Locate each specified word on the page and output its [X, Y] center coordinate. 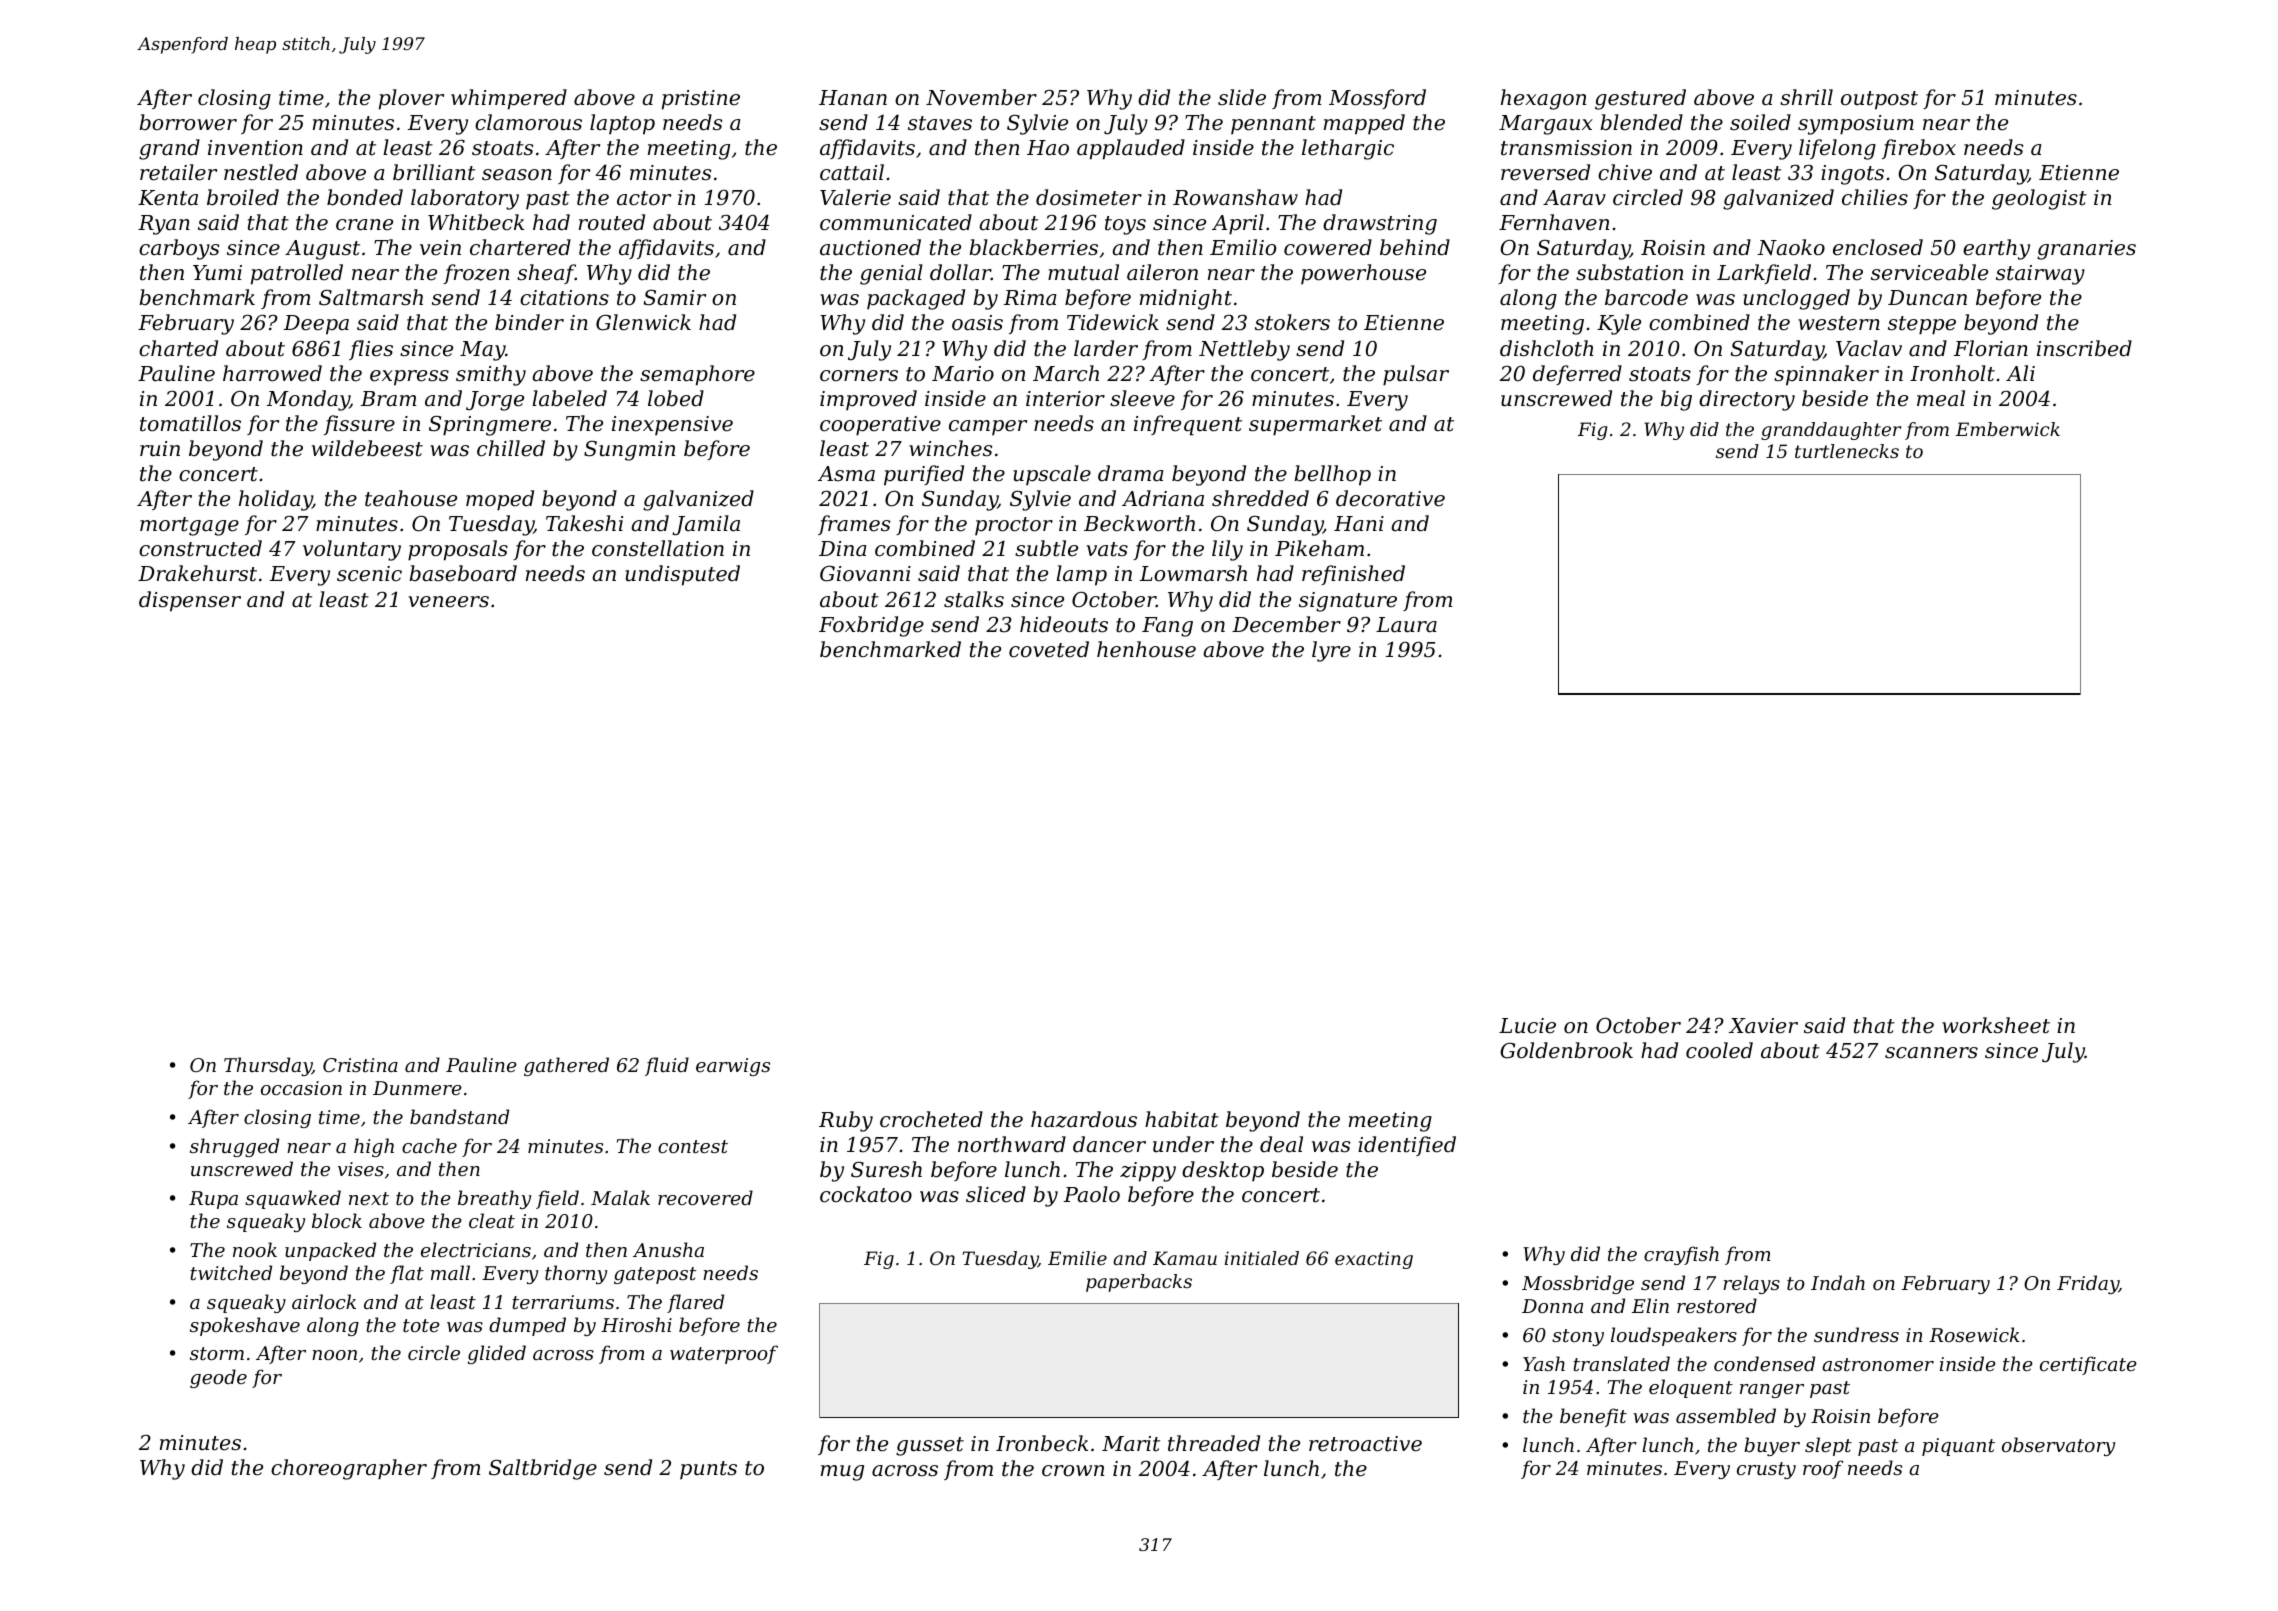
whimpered [509, 99]
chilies [1875, 197]
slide [1242, 97]
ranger [1772, 1391]
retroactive [1365, 1444]
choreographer [349, 1469]
